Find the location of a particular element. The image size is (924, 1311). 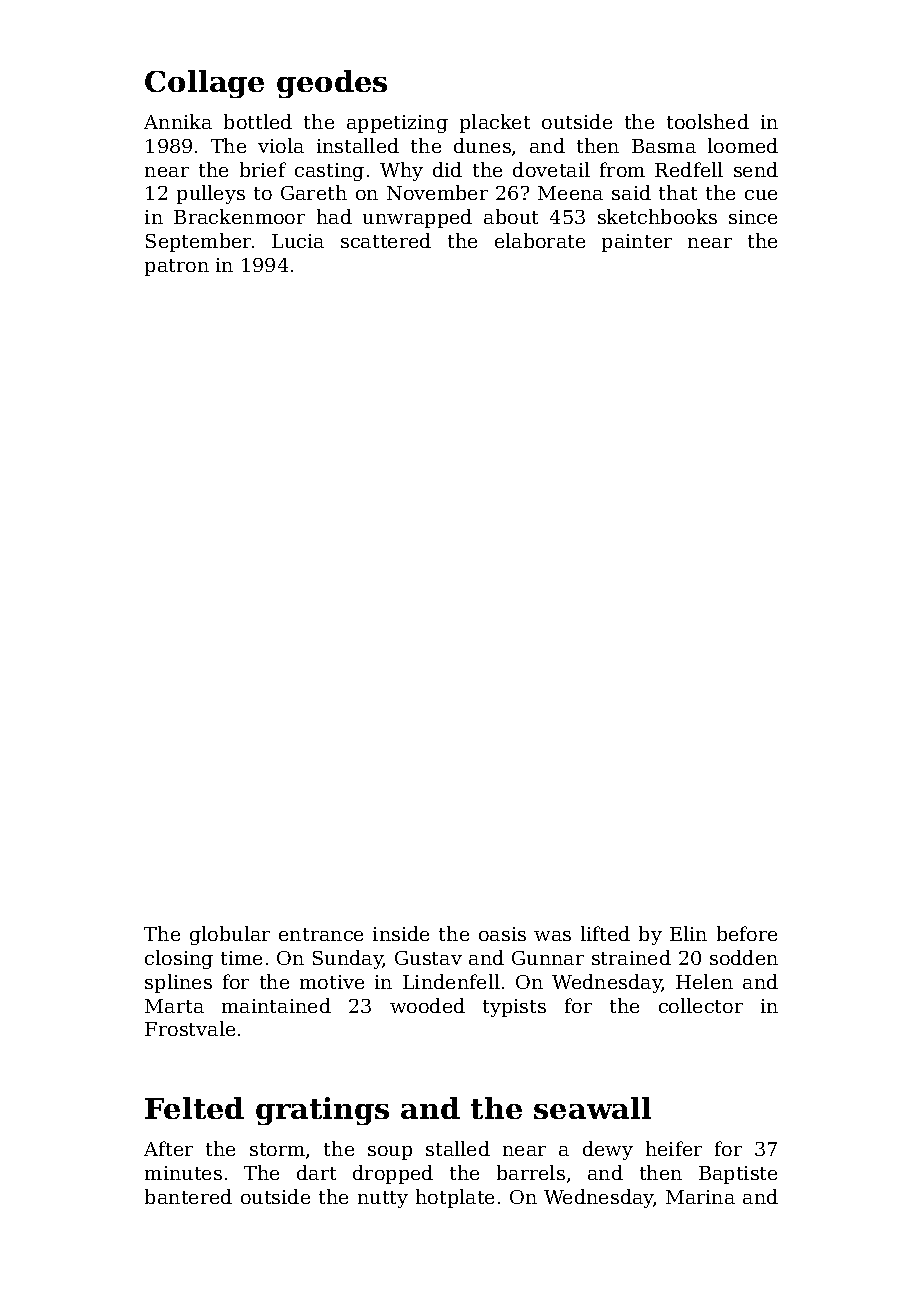

geodes is located at coordinates (332, 84).
